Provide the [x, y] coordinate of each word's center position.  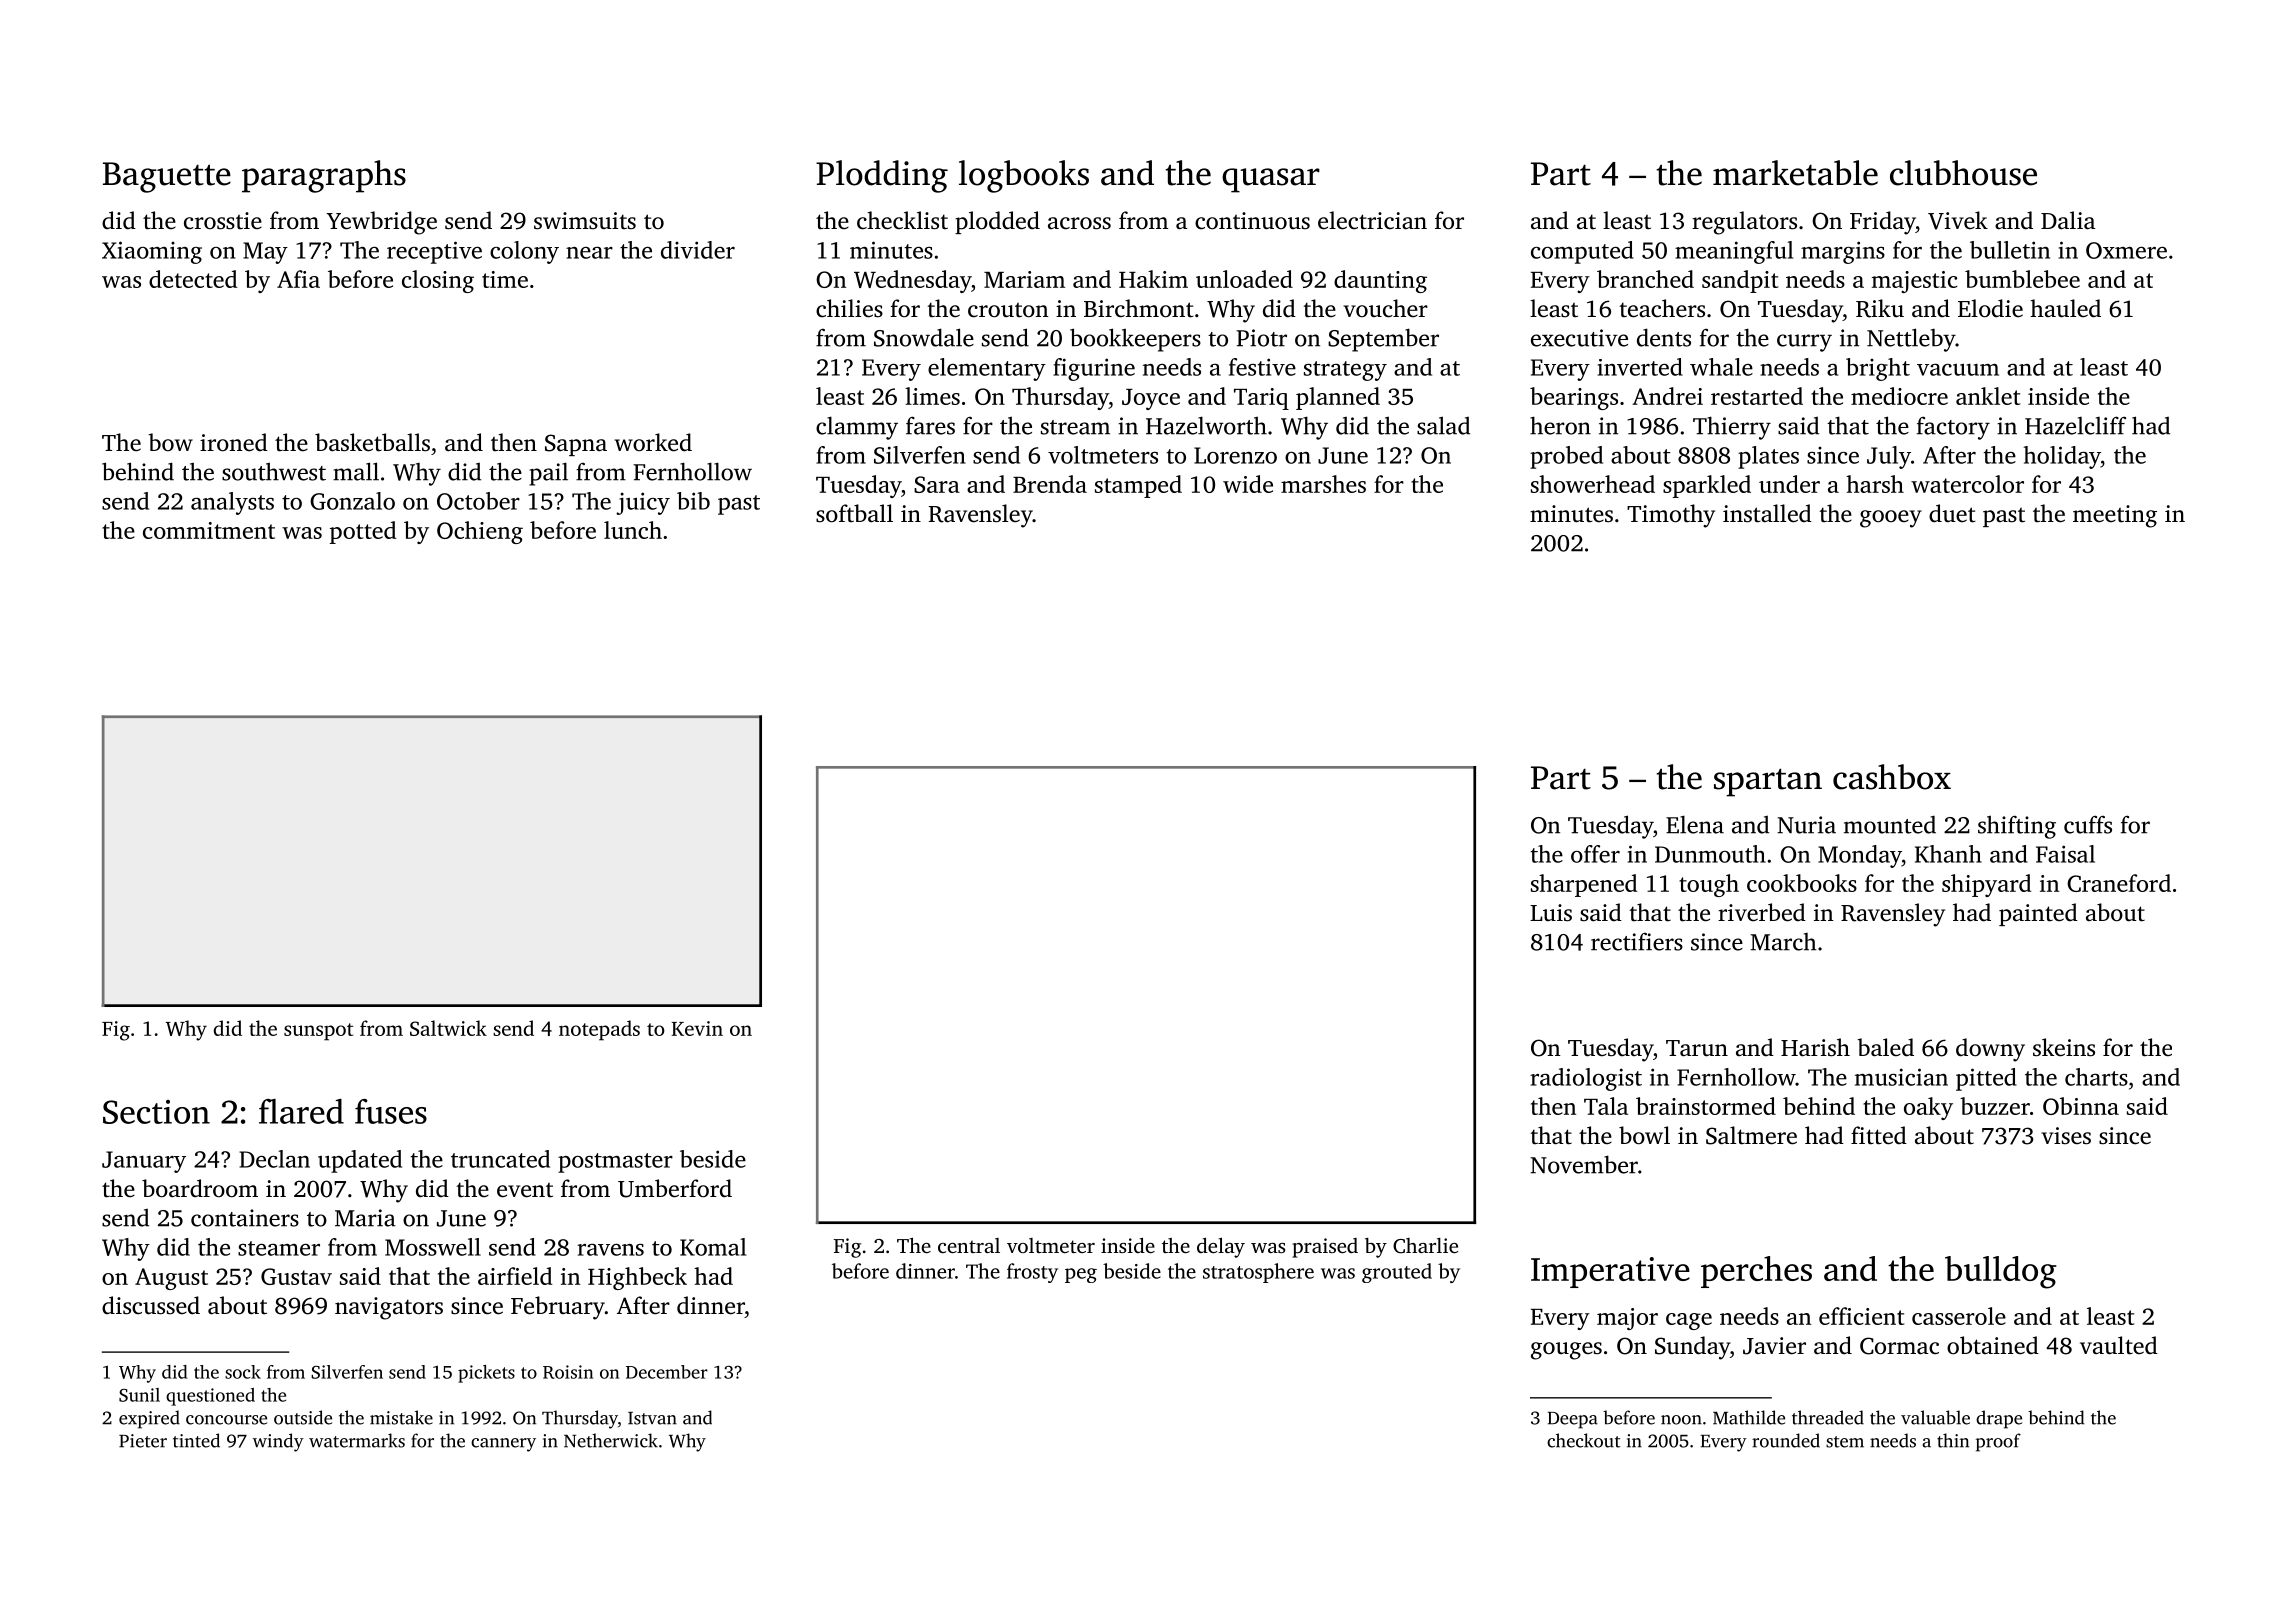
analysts [232, 503]
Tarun [1697, 1048]
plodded [997, 222]
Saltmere [1751, 1135]
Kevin [697, 1028]
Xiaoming [152, 252]
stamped [1138, 486]
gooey [1891, 519]
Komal [713, 1247]
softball [854, 513]
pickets [486, 1374]
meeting [2115, 516]
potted [363, 532]
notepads [599, 1030]
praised [1325, 1248]
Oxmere [2126, 250]
